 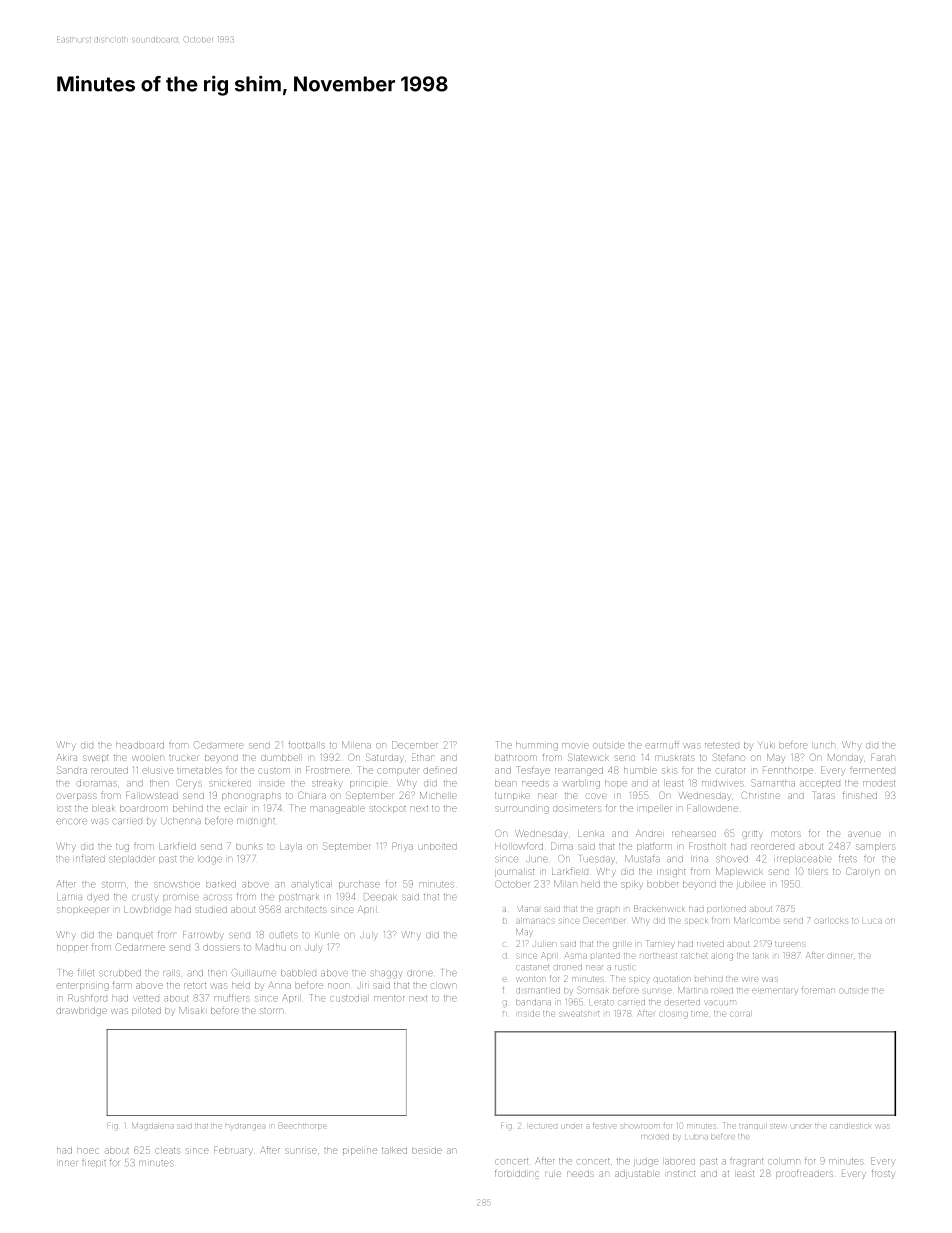 I want to click on pipeline, so click(x=360, y=1151).
